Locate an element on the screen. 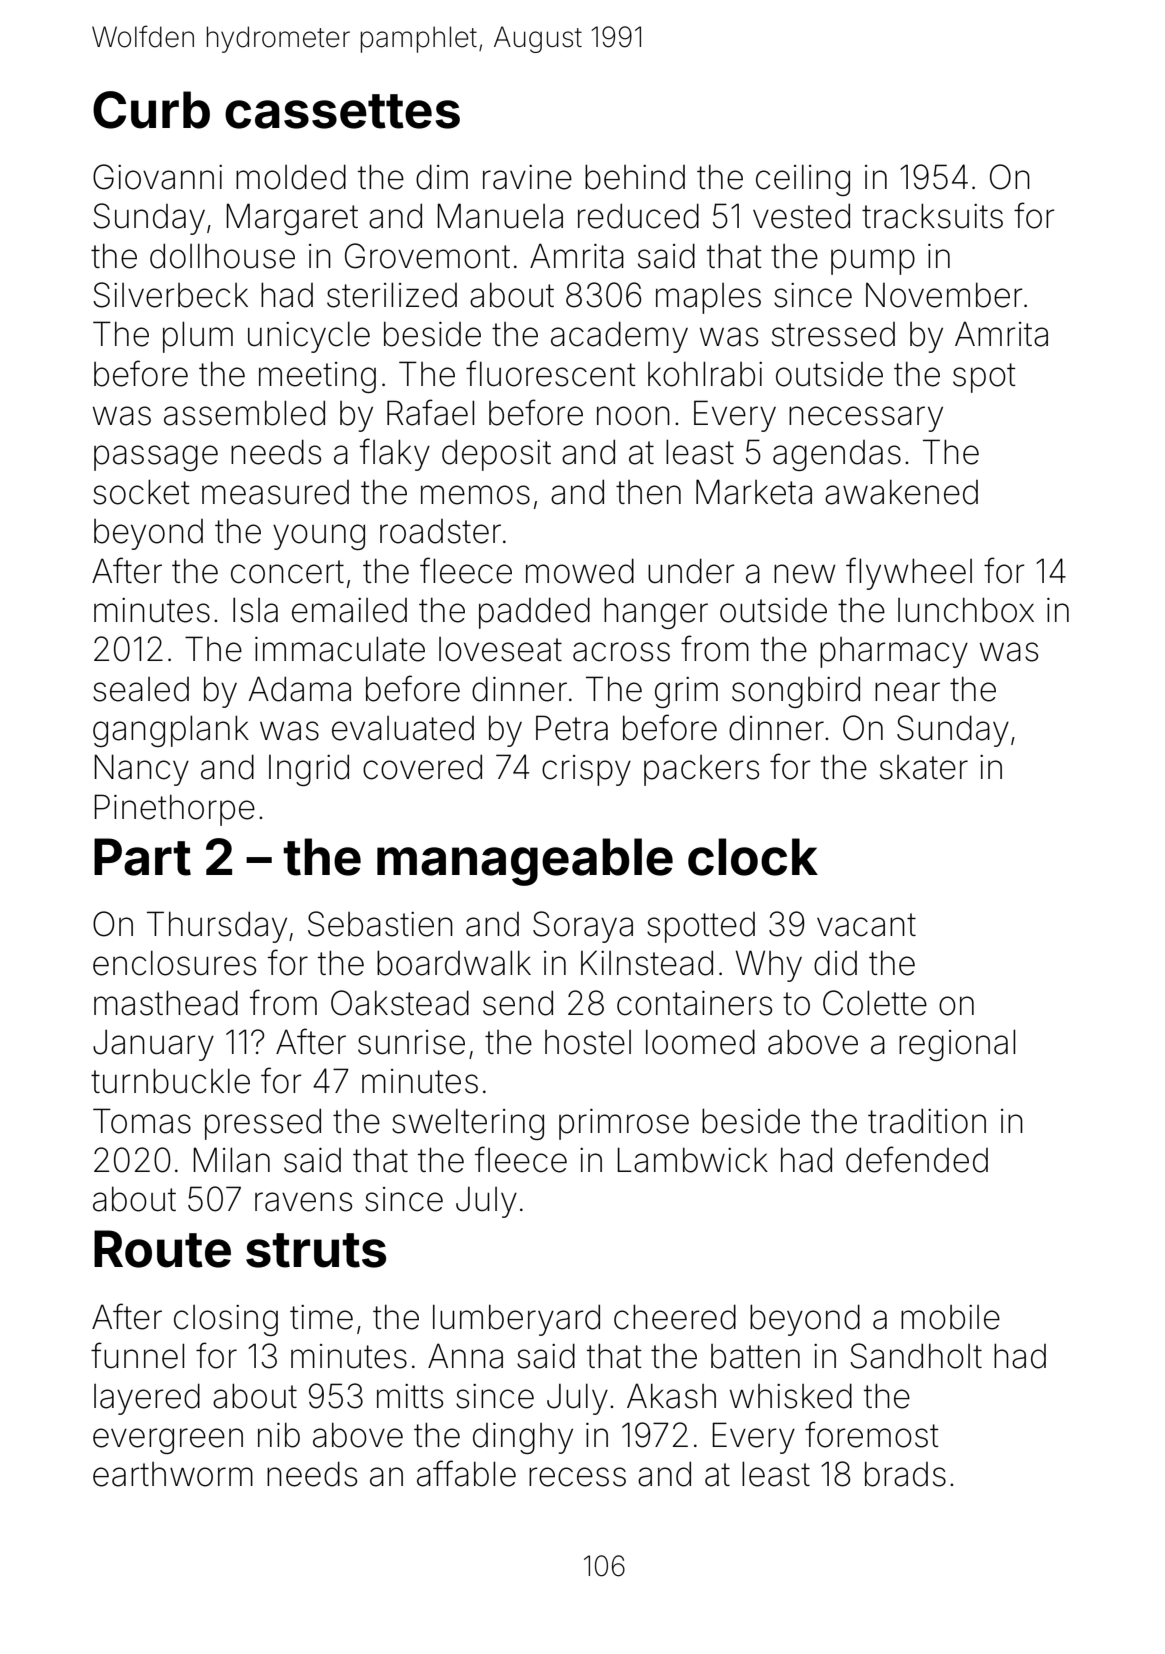  awakened is located at coordinates (901, 492).
